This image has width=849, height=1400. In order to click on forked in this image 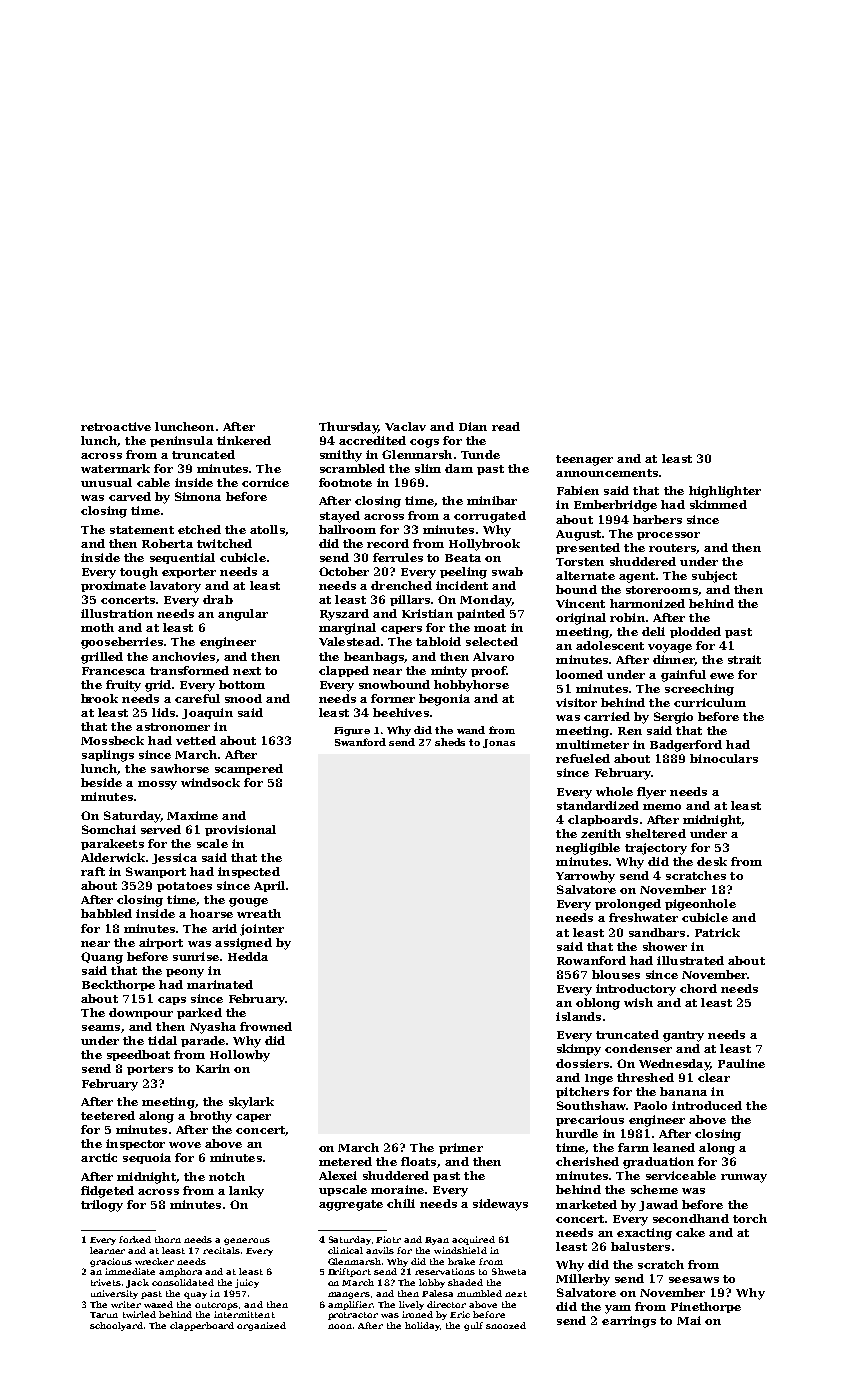, I will do `click(135, 1239)`.
